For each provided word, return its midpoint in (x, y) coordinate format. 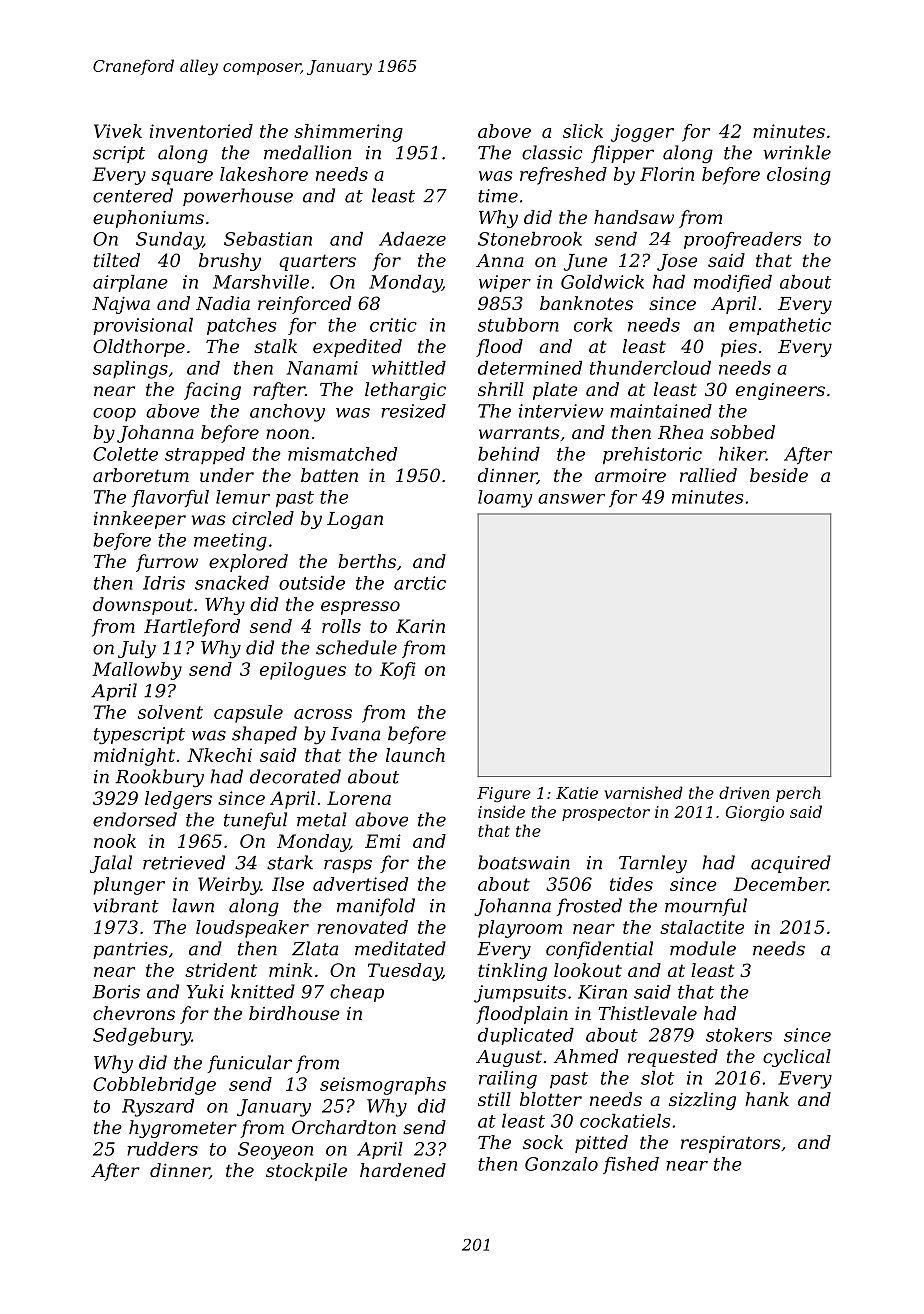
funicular (249, 1064)
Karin (420, 626)
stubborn (518, 325)
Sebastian (268, 239)
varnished (643, 792)
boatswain (524, 862)
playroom (520, 929)
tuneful (255, 821)
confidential (599, 950)
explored (248, 563)
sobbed (742, 432)
